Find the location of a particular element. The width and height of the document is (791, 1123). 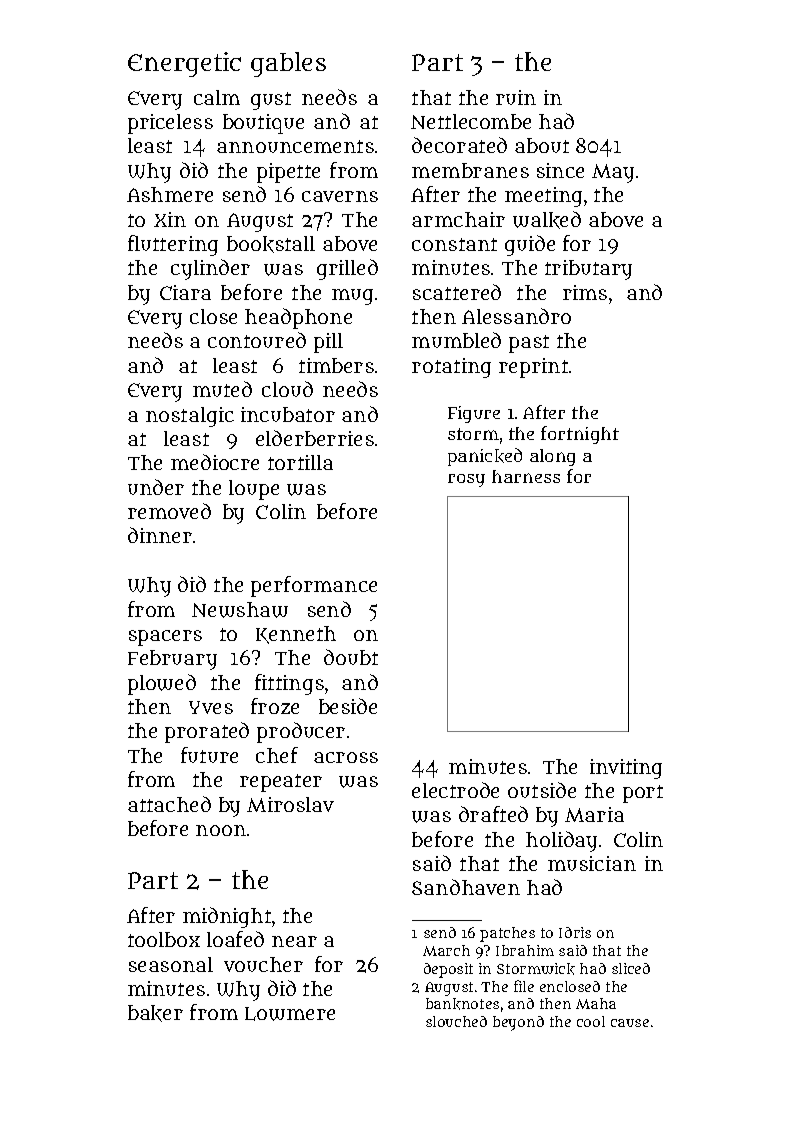

cause is located at coordinates (630, 1023).
